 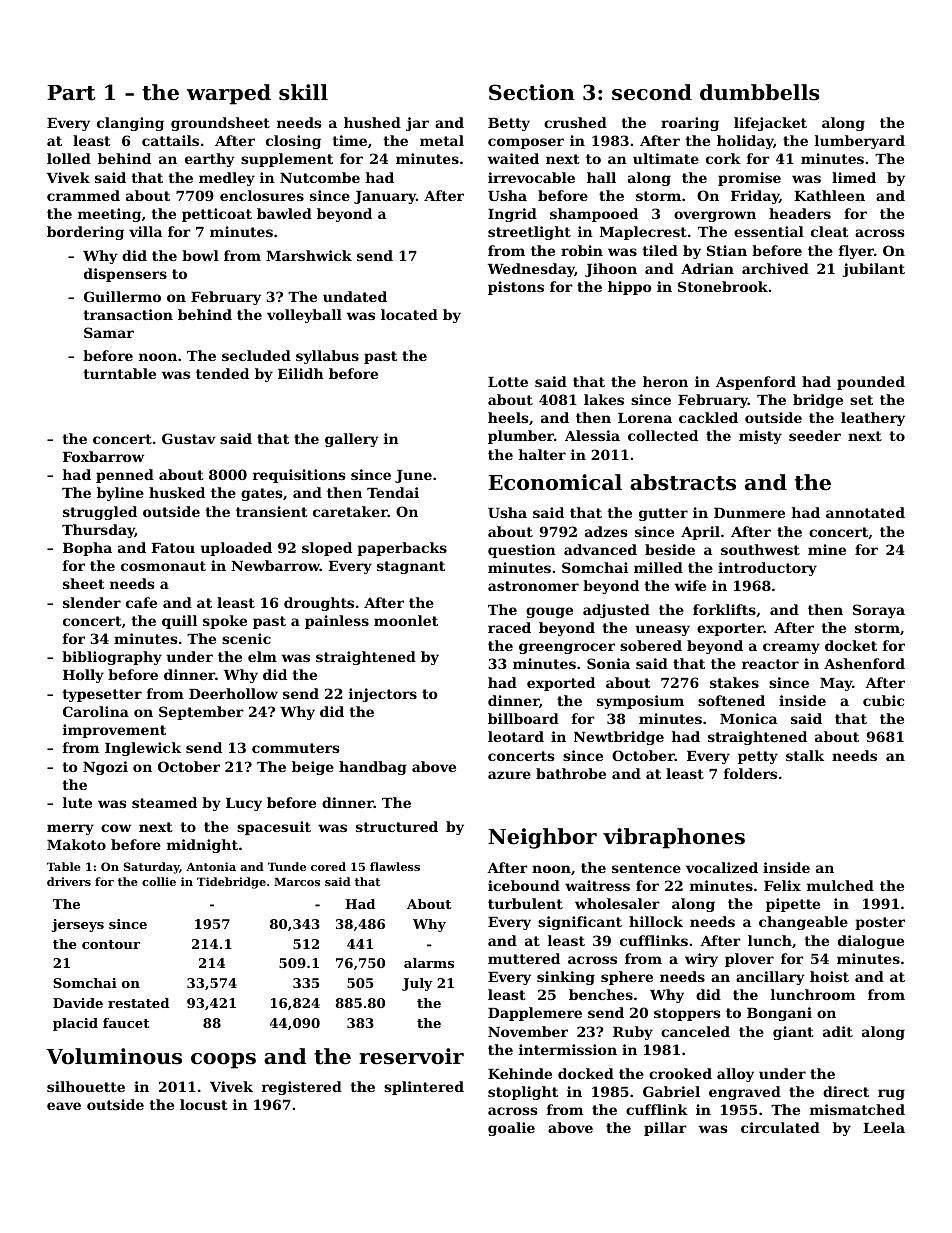 I want to click on placid, so click(x=75, y=1024).
